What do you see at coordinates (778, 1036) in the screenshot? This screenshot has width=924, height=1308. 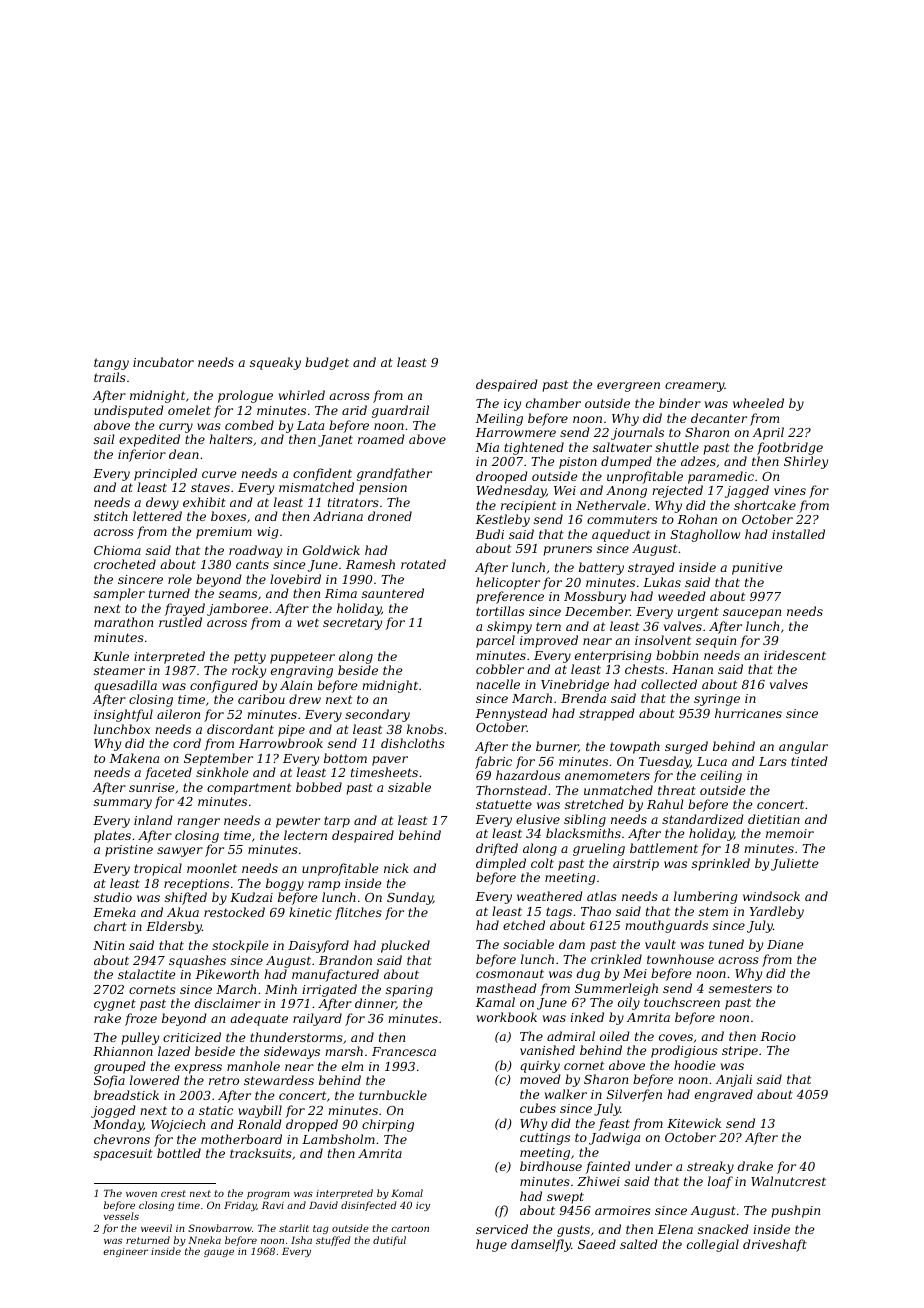 I see `Rocio` at bounding box center [778, 1036].
